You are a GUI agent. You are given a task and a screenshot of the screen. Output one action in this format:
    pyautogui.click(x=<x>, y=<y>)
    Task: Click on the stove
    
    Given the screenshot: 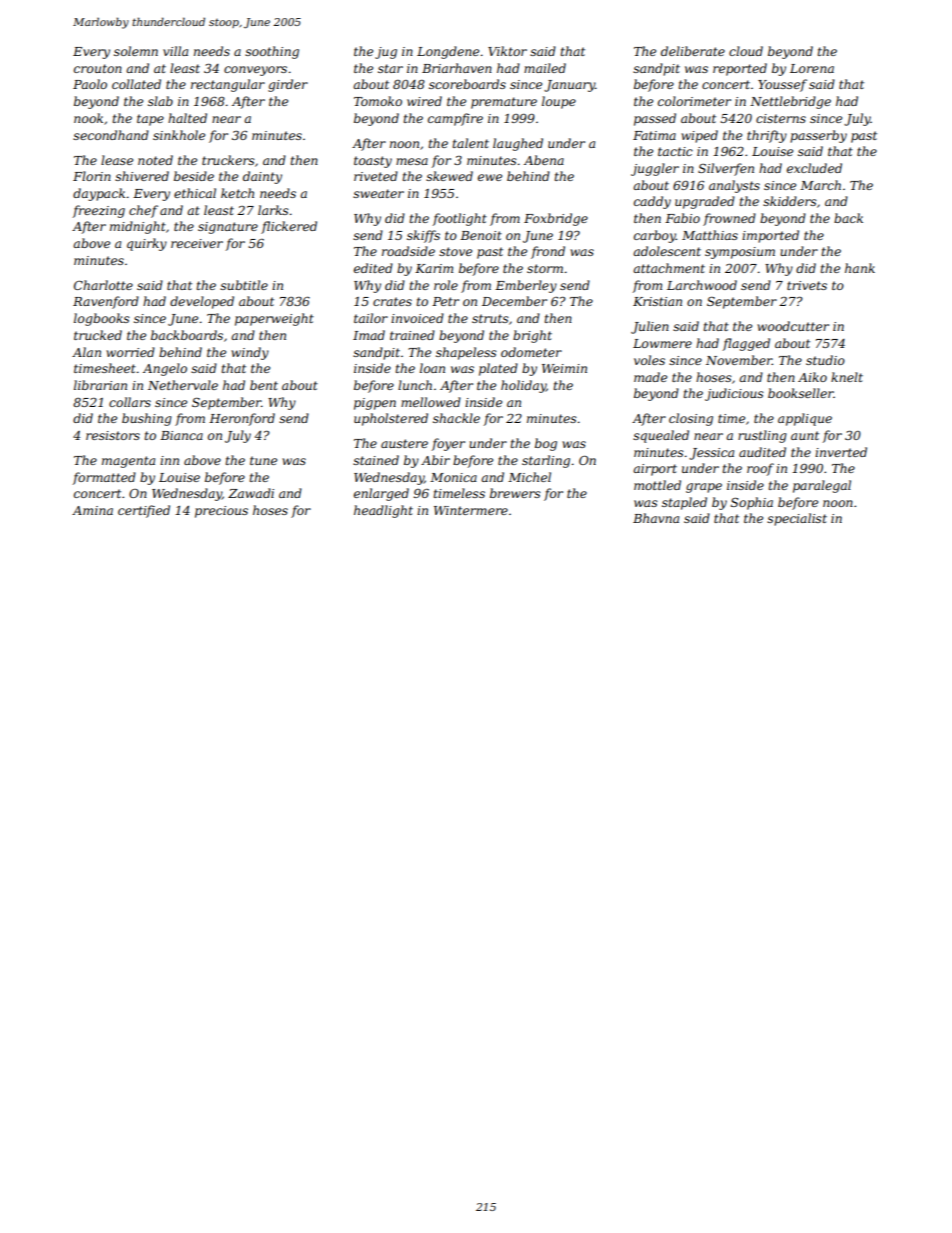 What is the action you would take?
    pyautogui.click(x=455, y=251)
